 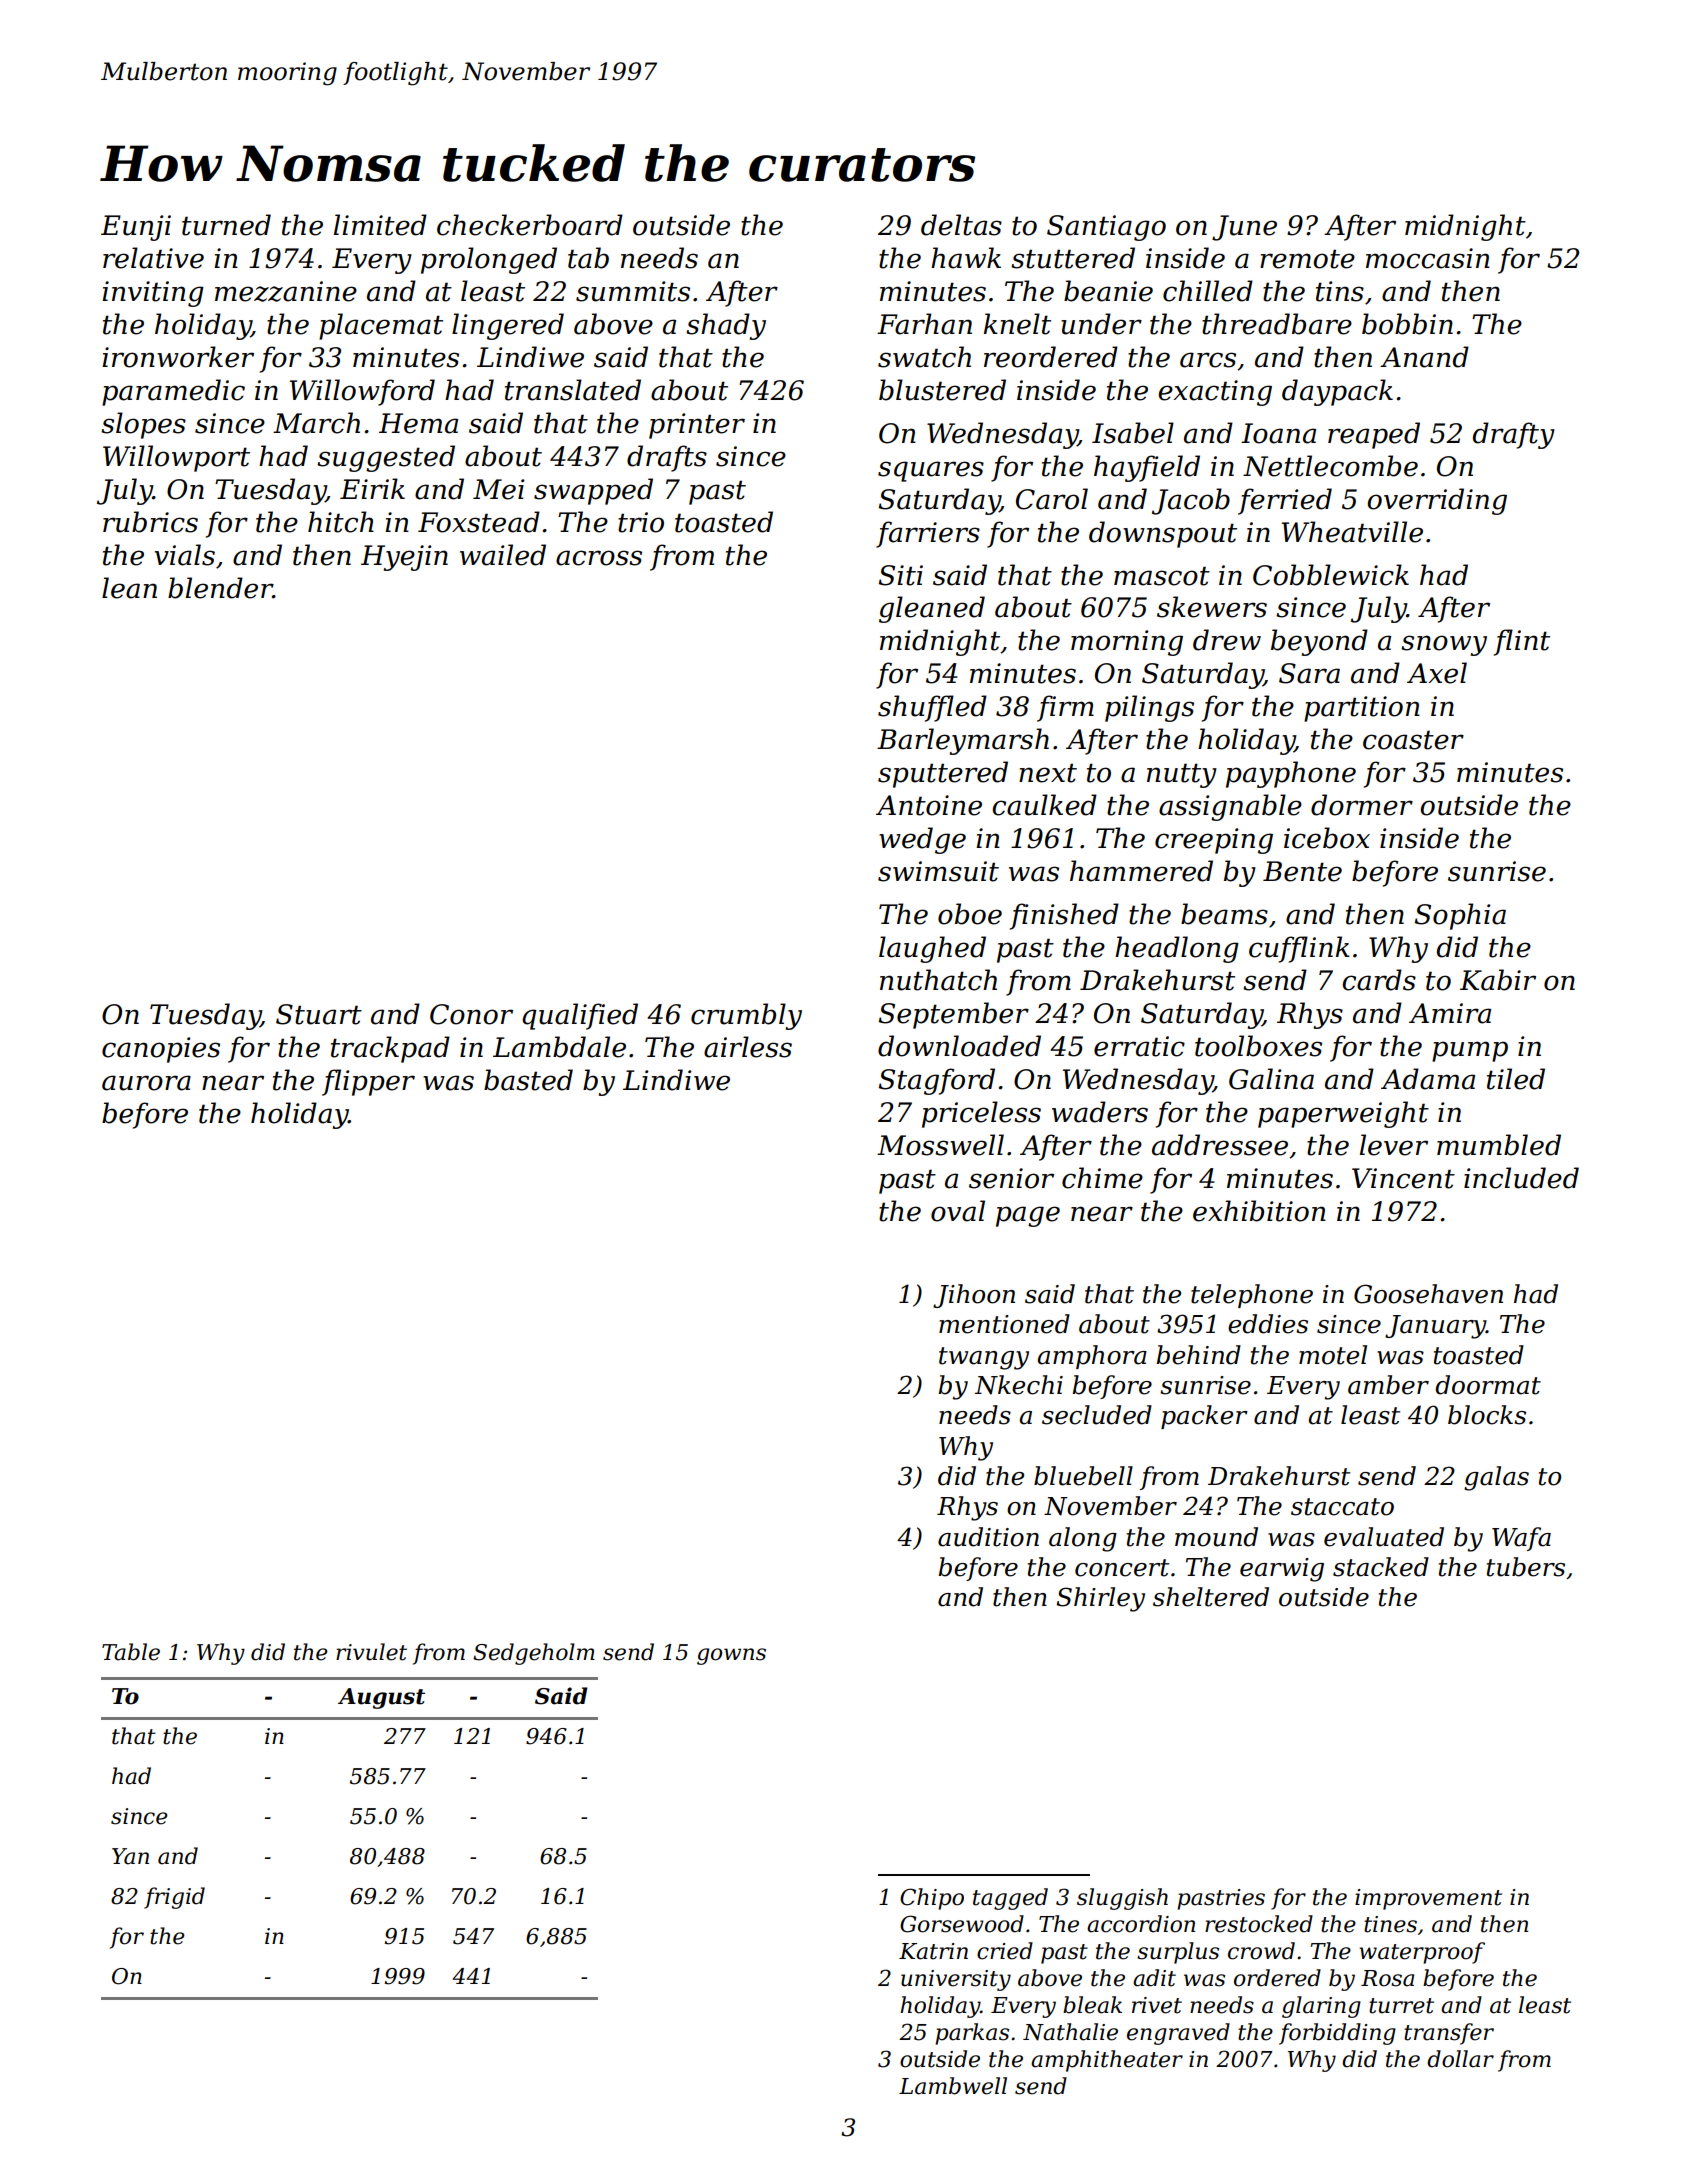 I want to click on limited, so click(x=380, y=225).
